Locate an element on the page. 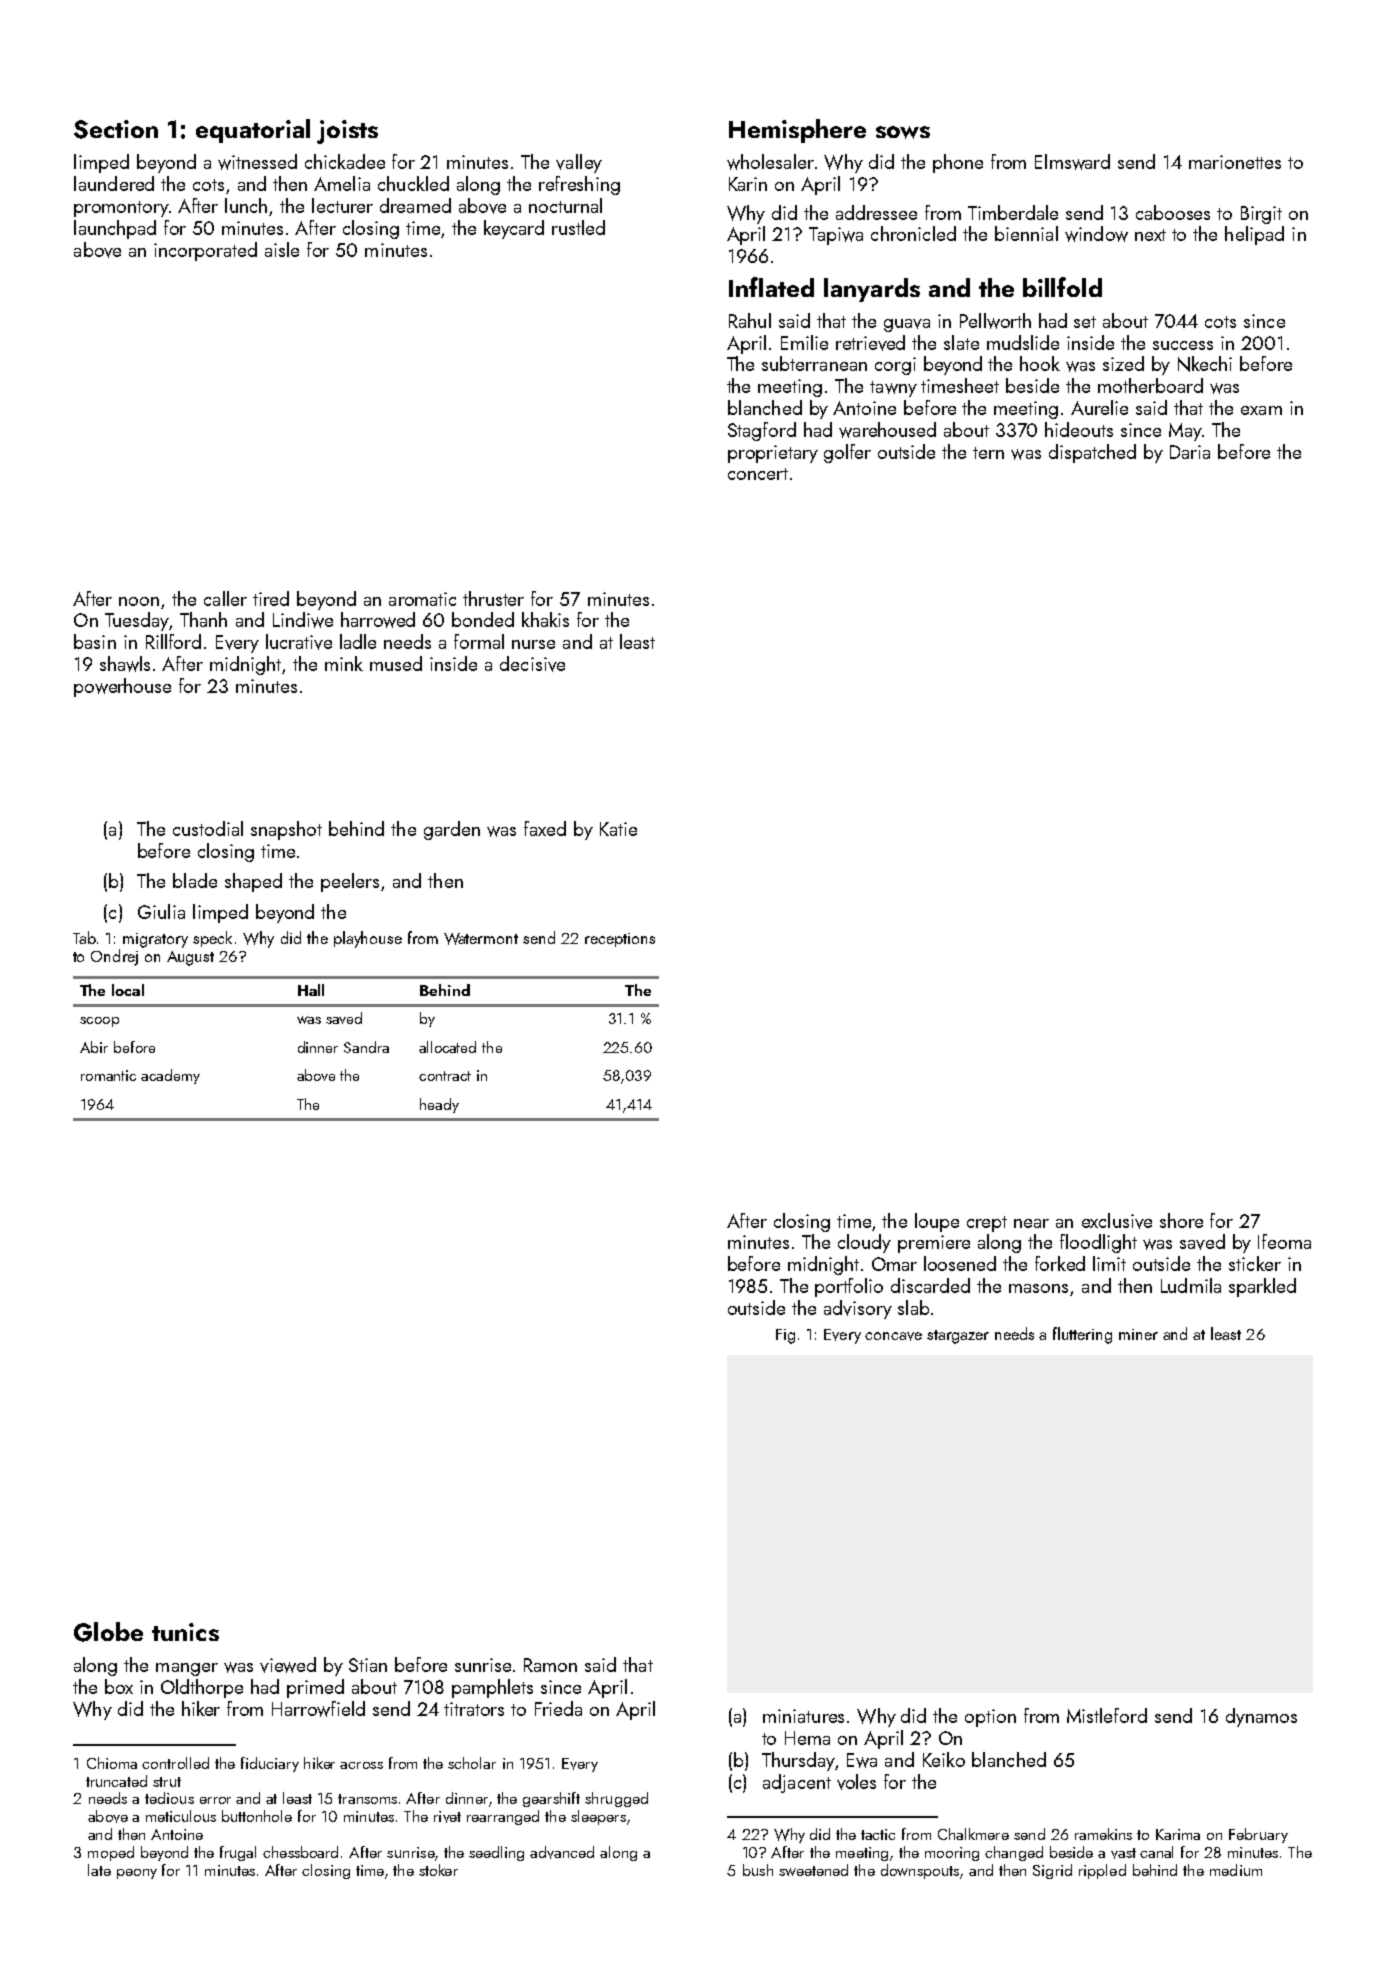  romantic is located at coordinates (108, 1075).
